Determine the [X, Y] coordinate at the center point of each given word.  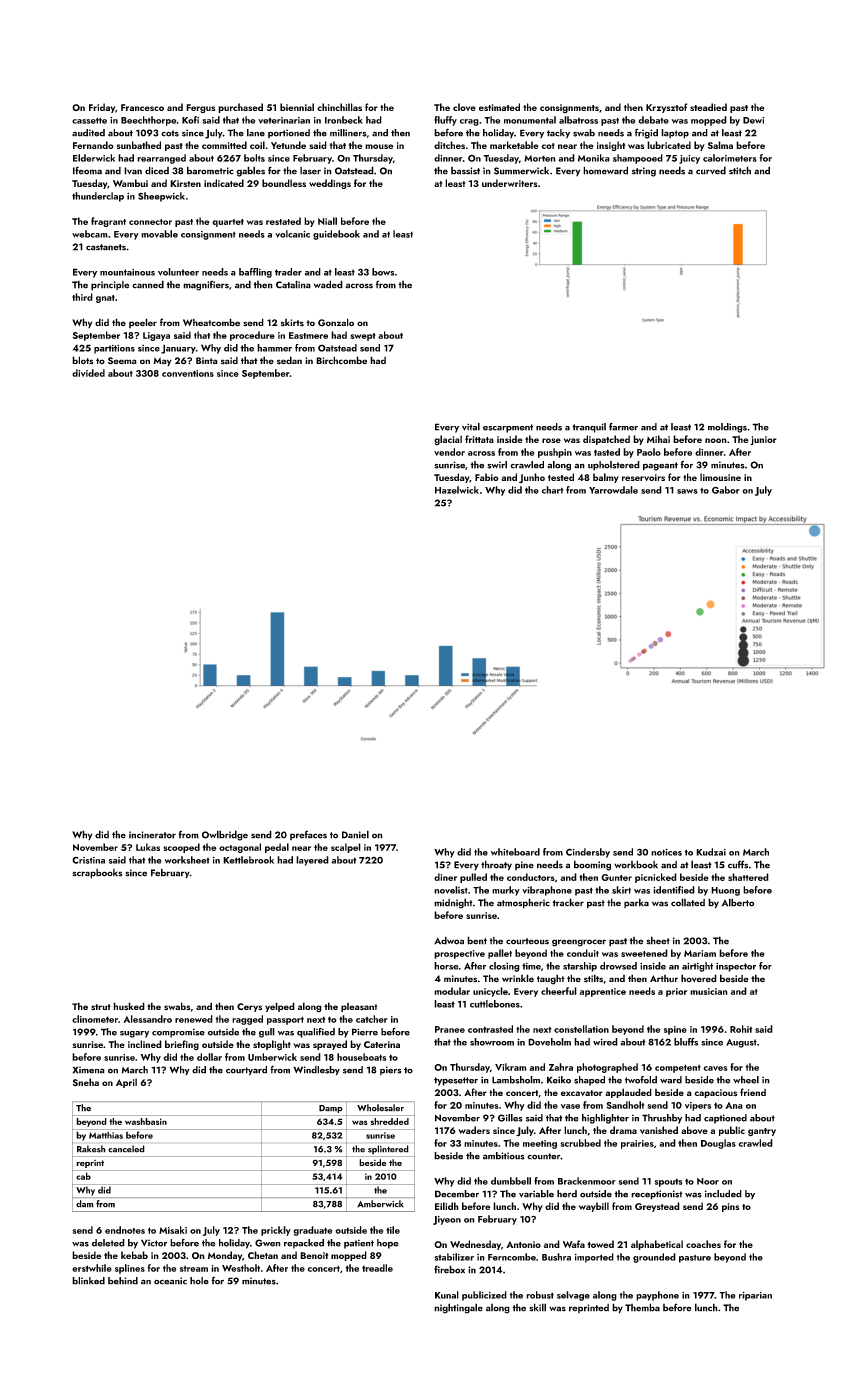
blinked [88, 1281]
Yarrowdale [613, 490]
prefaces [308, 835]
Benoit [314, 1255]
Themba [642, 1307]
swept [363, 337]
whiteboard [515, 852]
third [82, 297]
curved [711, 170]
